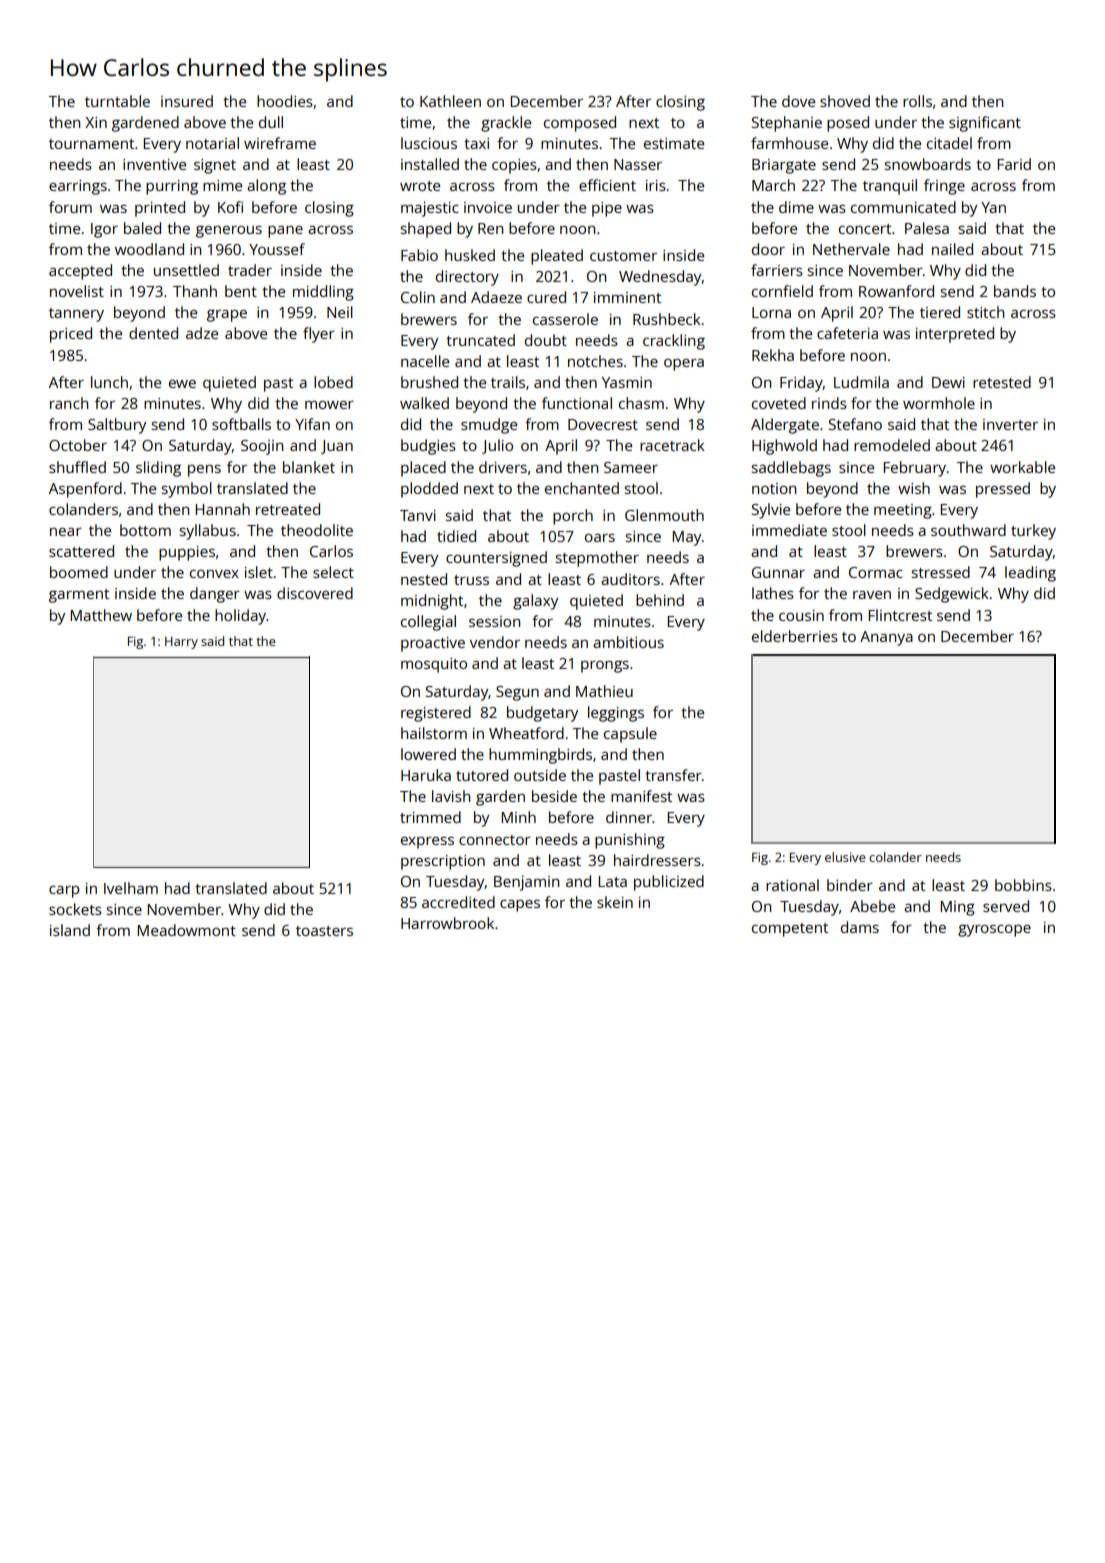  I want to click on lunch, so click(109, 382).
